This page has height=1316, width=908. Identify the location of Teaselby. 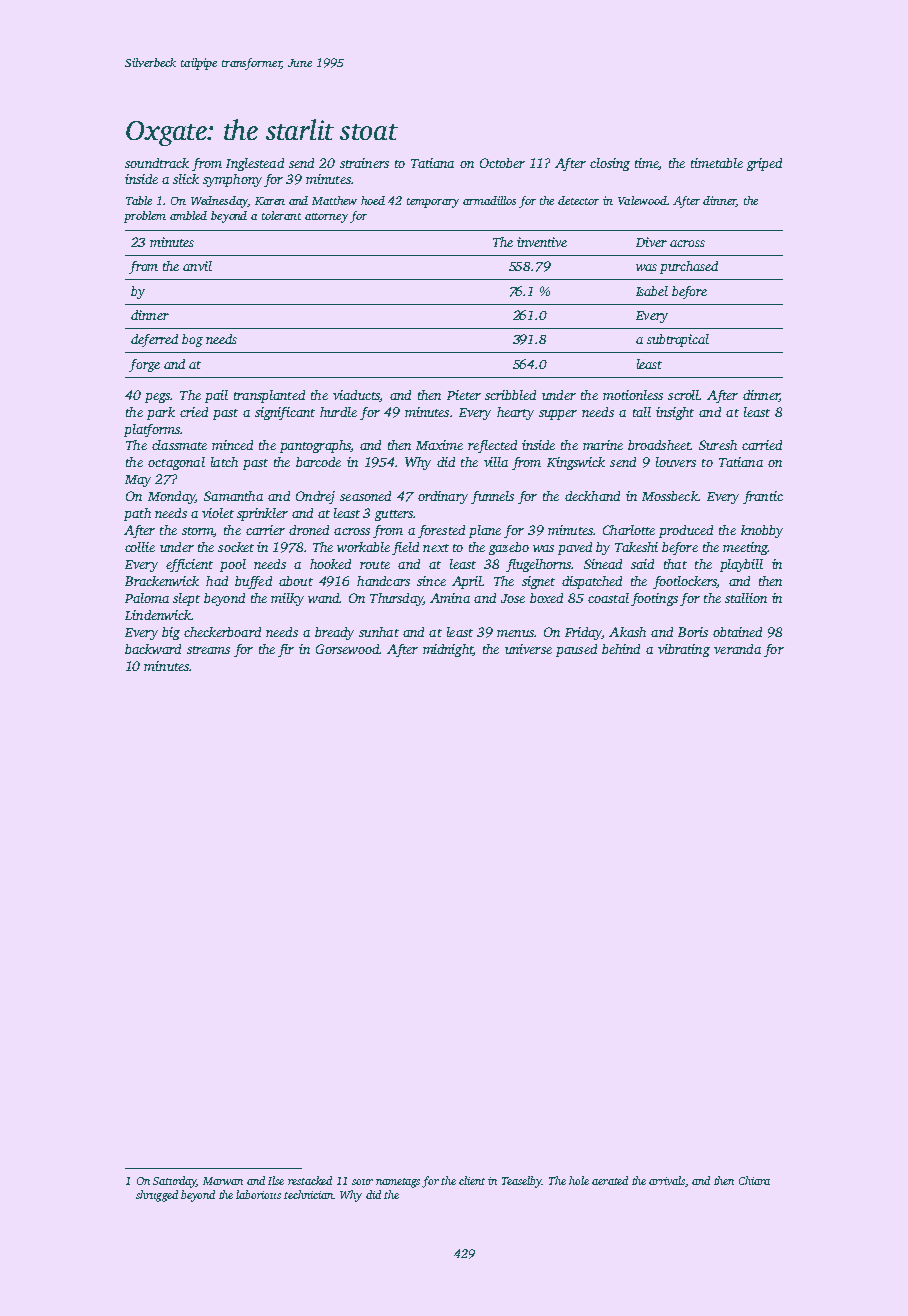
(522, 1182).
